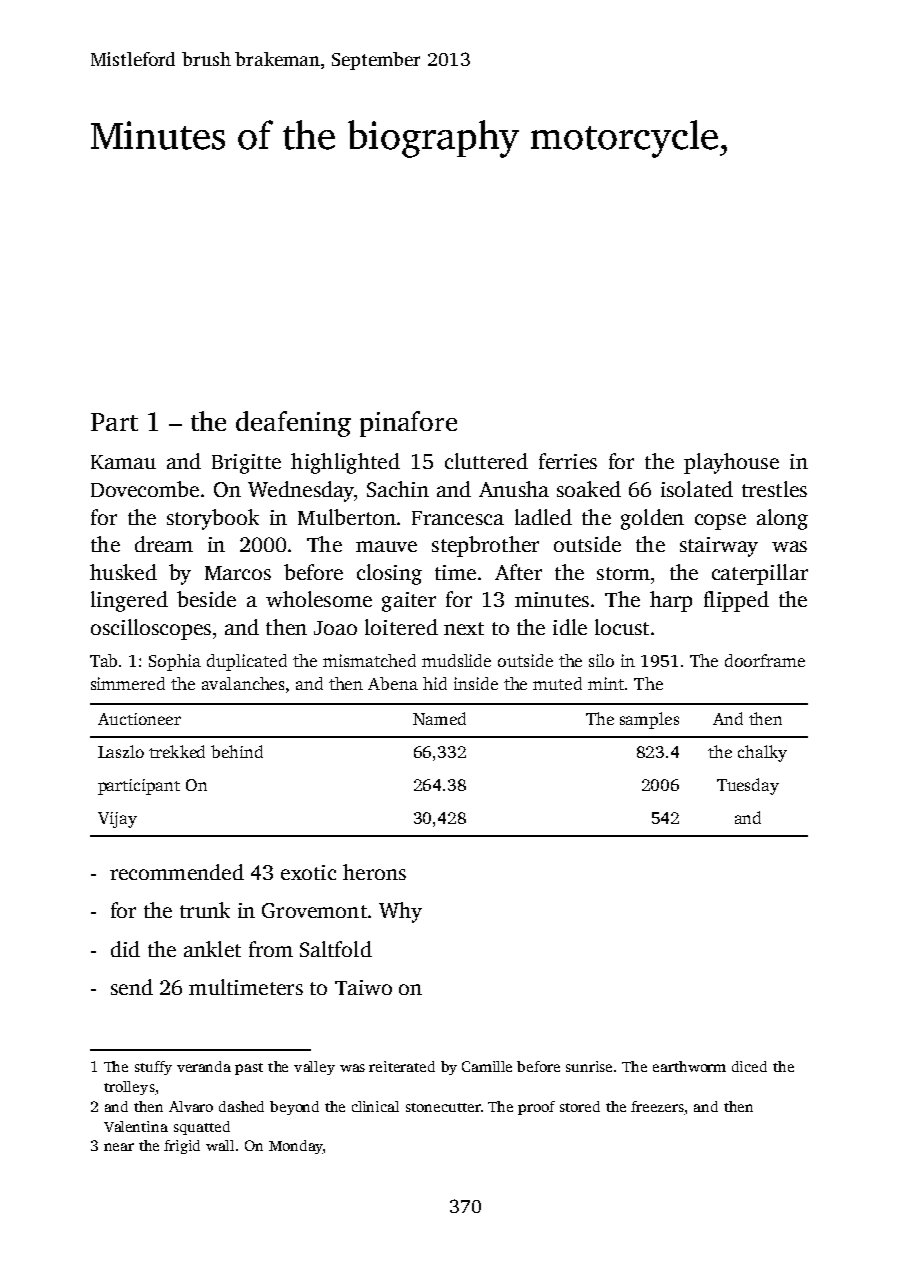 The image size is (898, 1274). I want to click on herons, so click(374, 872).
